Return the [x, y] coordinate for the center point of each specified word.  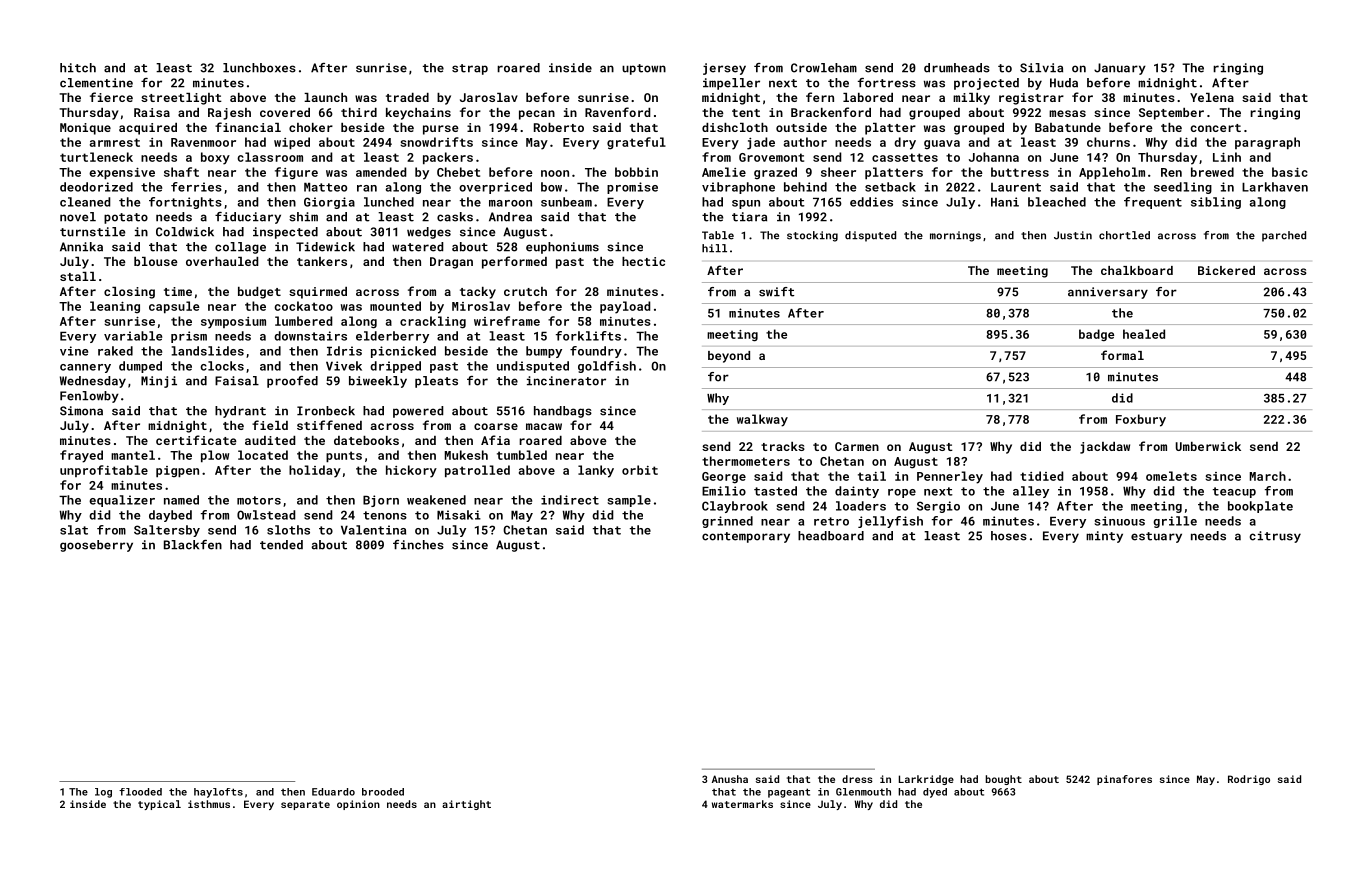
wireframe [507, 321]
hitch [78, 68]
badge [1096, 335]
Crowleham [824, 68]
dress [857, 779]
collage [240, 248]
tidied [1041, 476]
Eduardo [333, 792]
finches [418, 545]
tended [281, 545]
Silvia [1041, 68]
